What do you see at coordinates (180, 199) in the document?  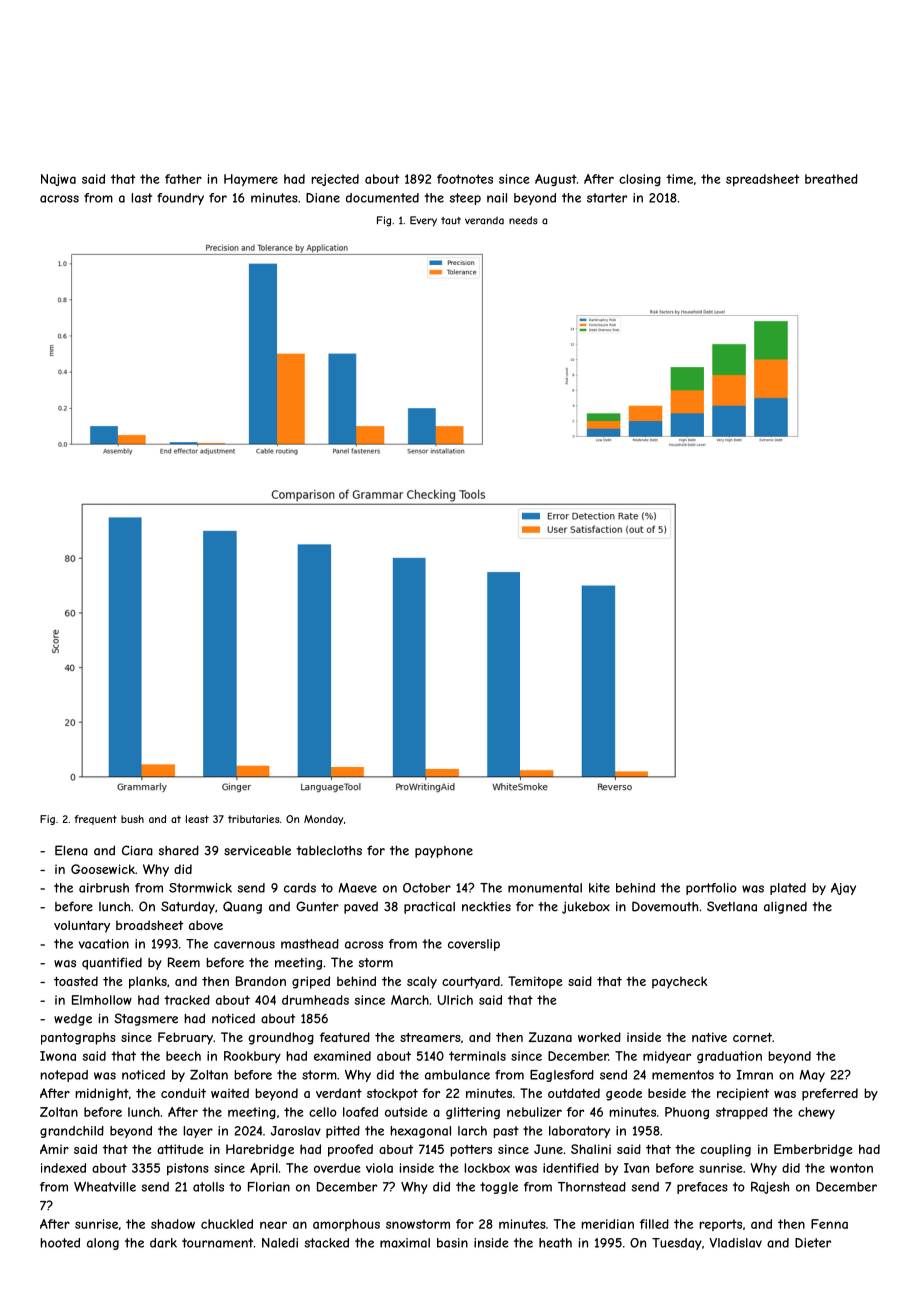 I see `foundry` at bounding box center [180, 199].
